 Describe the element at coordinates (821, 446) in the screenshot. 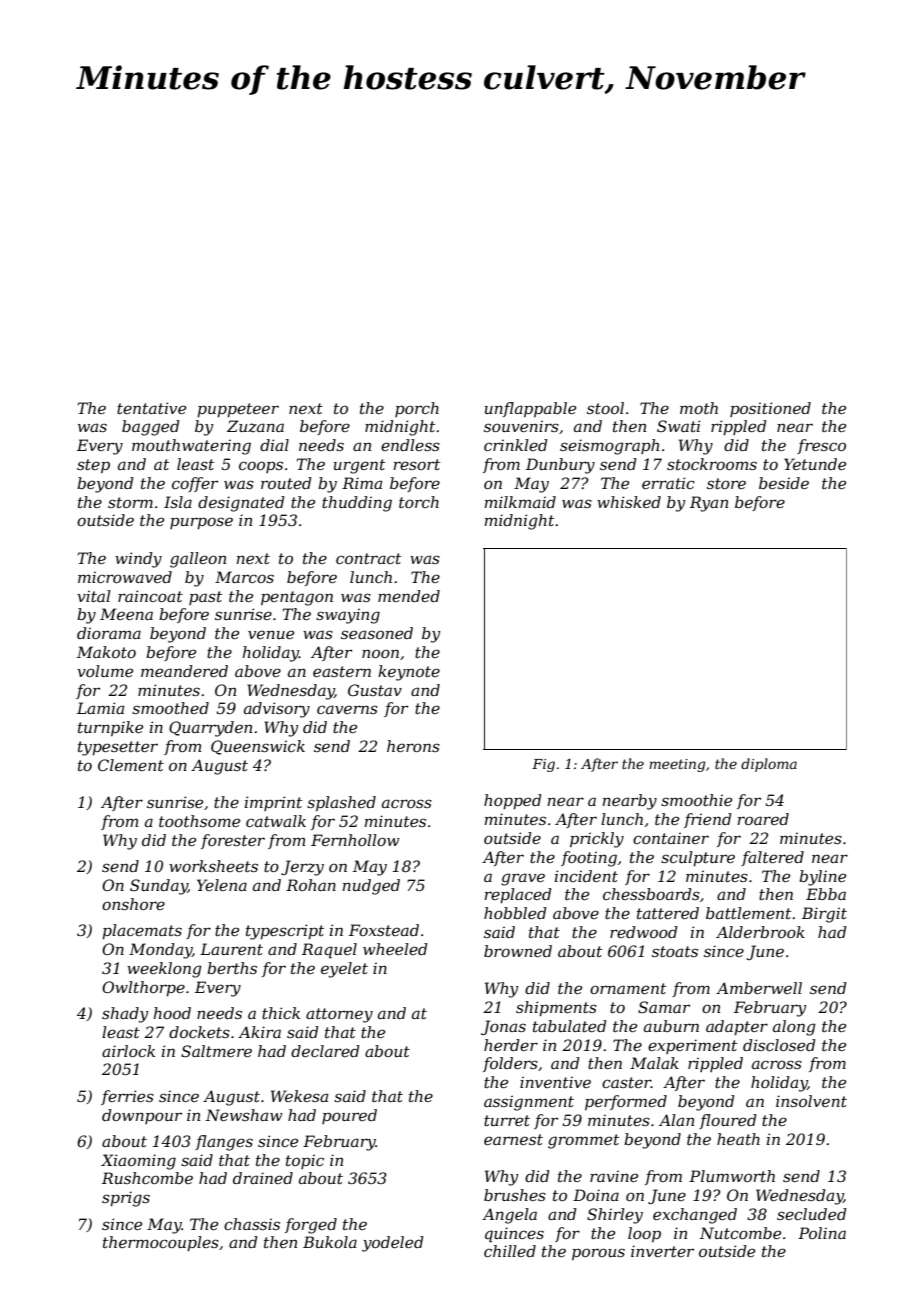

I see `fresco` at that location.
